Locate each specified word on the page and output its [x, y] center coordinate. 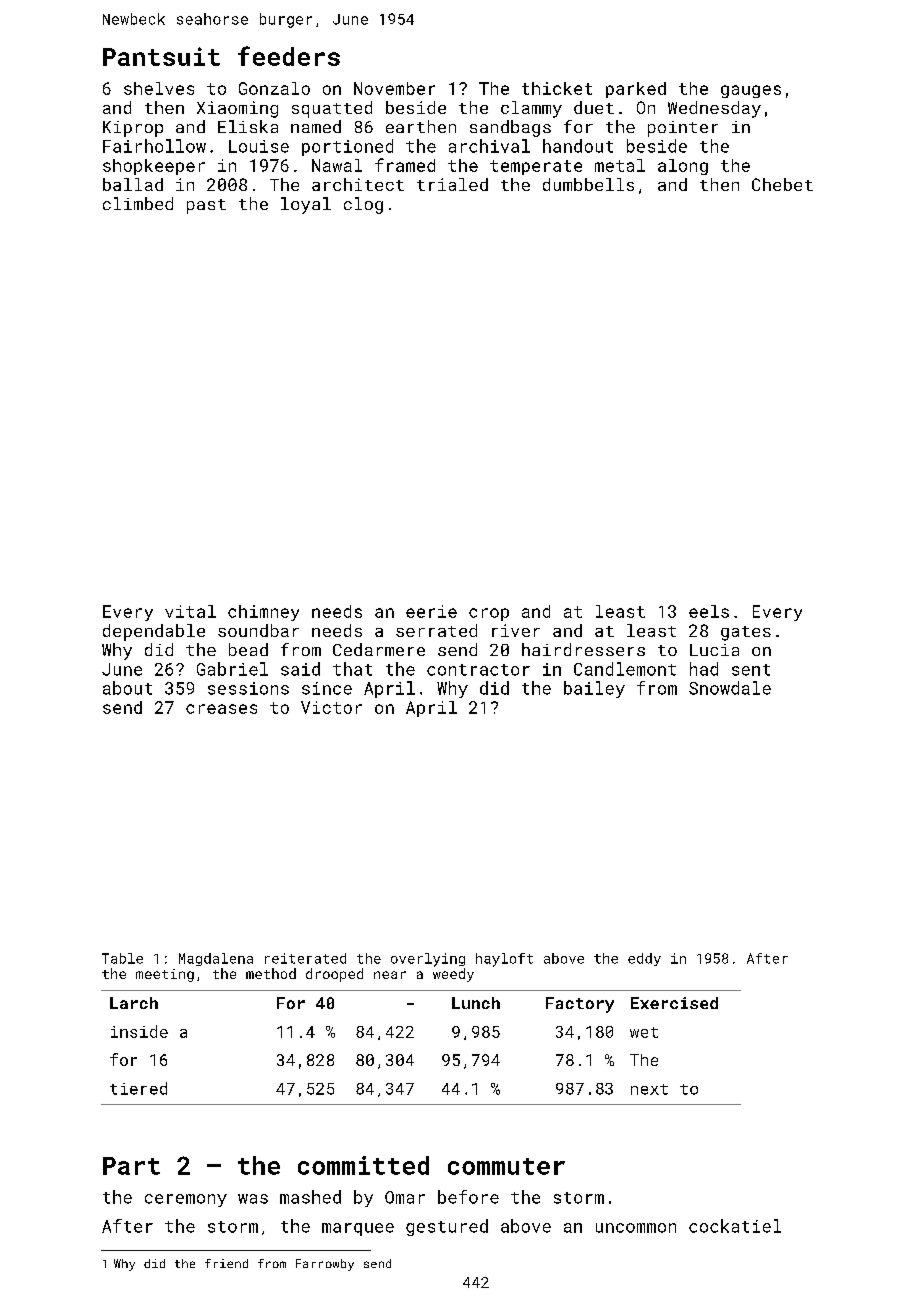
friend [226, 1263]
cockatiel [735, 1226]
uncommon [636, 1228]
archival [489, 146]
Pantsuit [161, 56]
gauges [751, 91]
